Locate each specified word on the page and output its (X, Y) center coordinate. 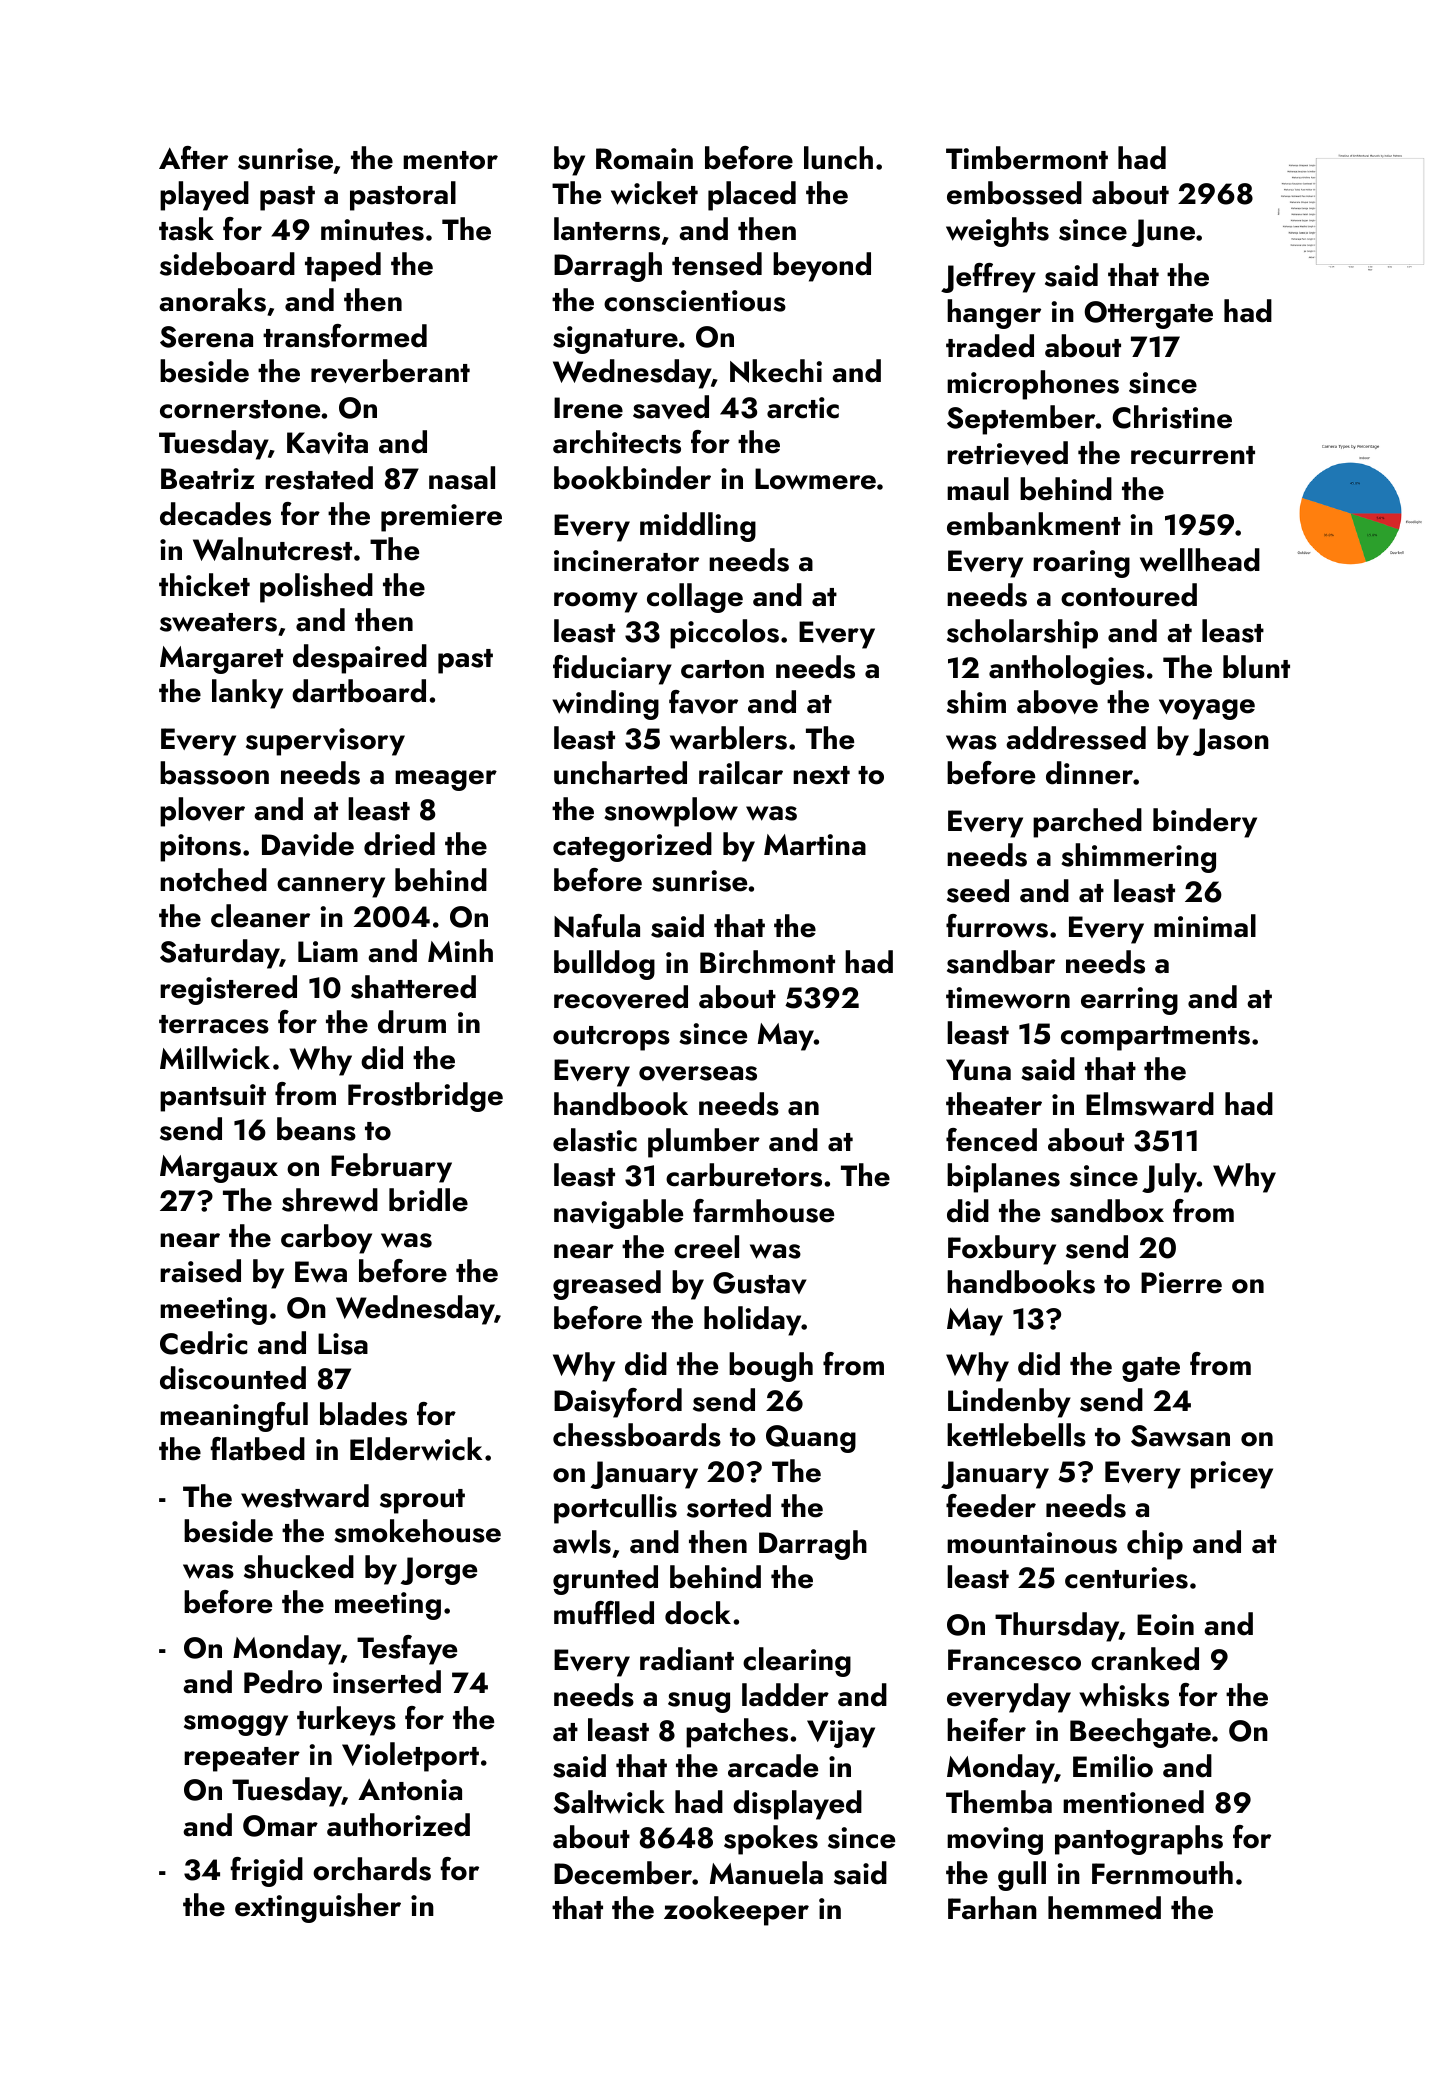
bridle (428, 1200)
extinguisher (318, 1908)
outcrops (611, 1038)
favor (703, 702)
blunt (1256, 667)
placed (752, 196)
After (193, 158)
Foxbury (1002, 1250)
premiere (441, 518)
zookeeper (736, 1911)
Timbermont (1027, 158)
